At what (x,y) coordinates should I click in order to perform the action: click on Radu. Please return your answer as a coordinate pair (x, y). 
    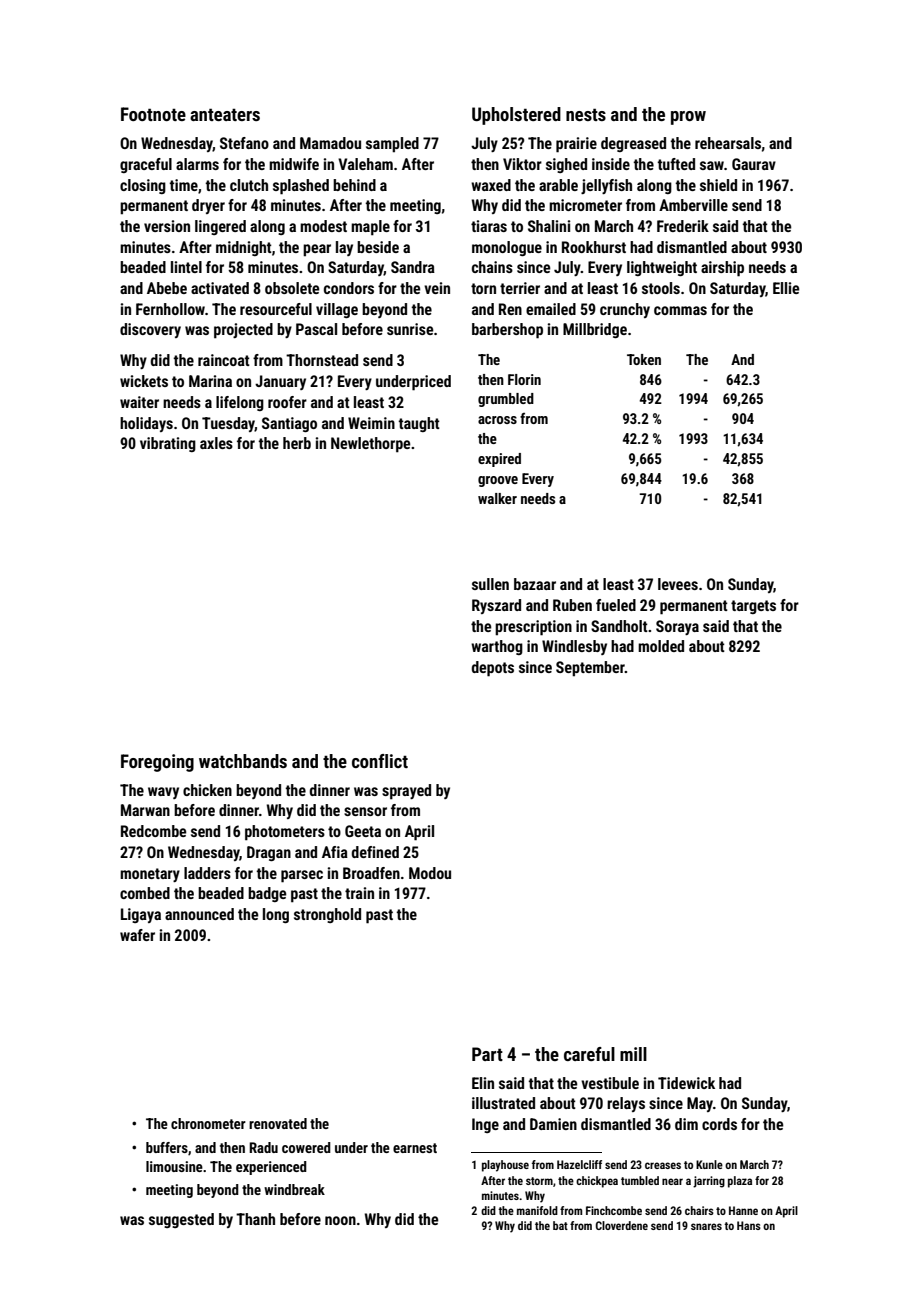
    Looking at the image, I should click on (263, 1147).
